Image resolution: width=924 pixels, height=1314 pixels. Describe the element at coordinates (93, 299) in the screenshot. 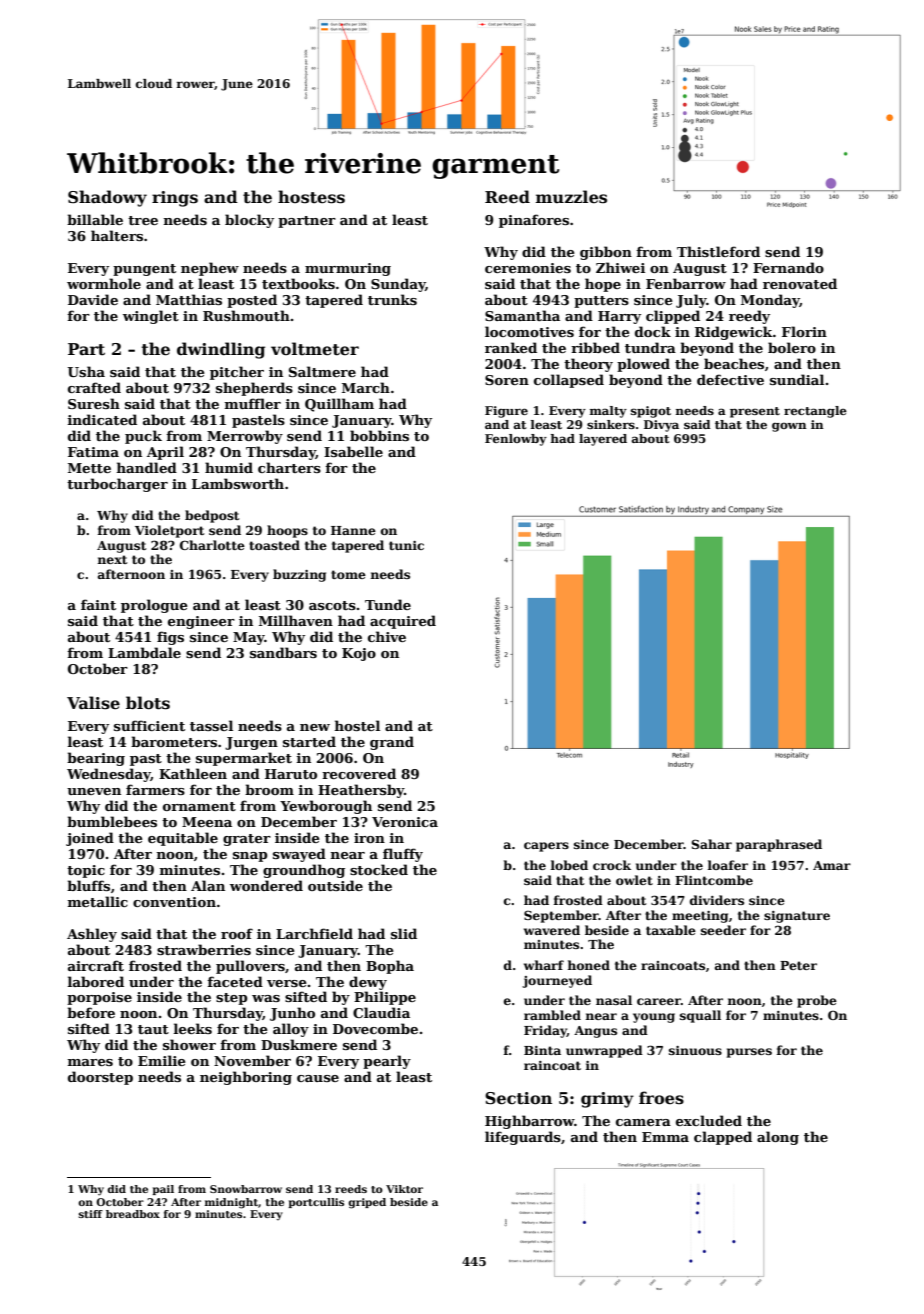

I see `Davide` at that location.
